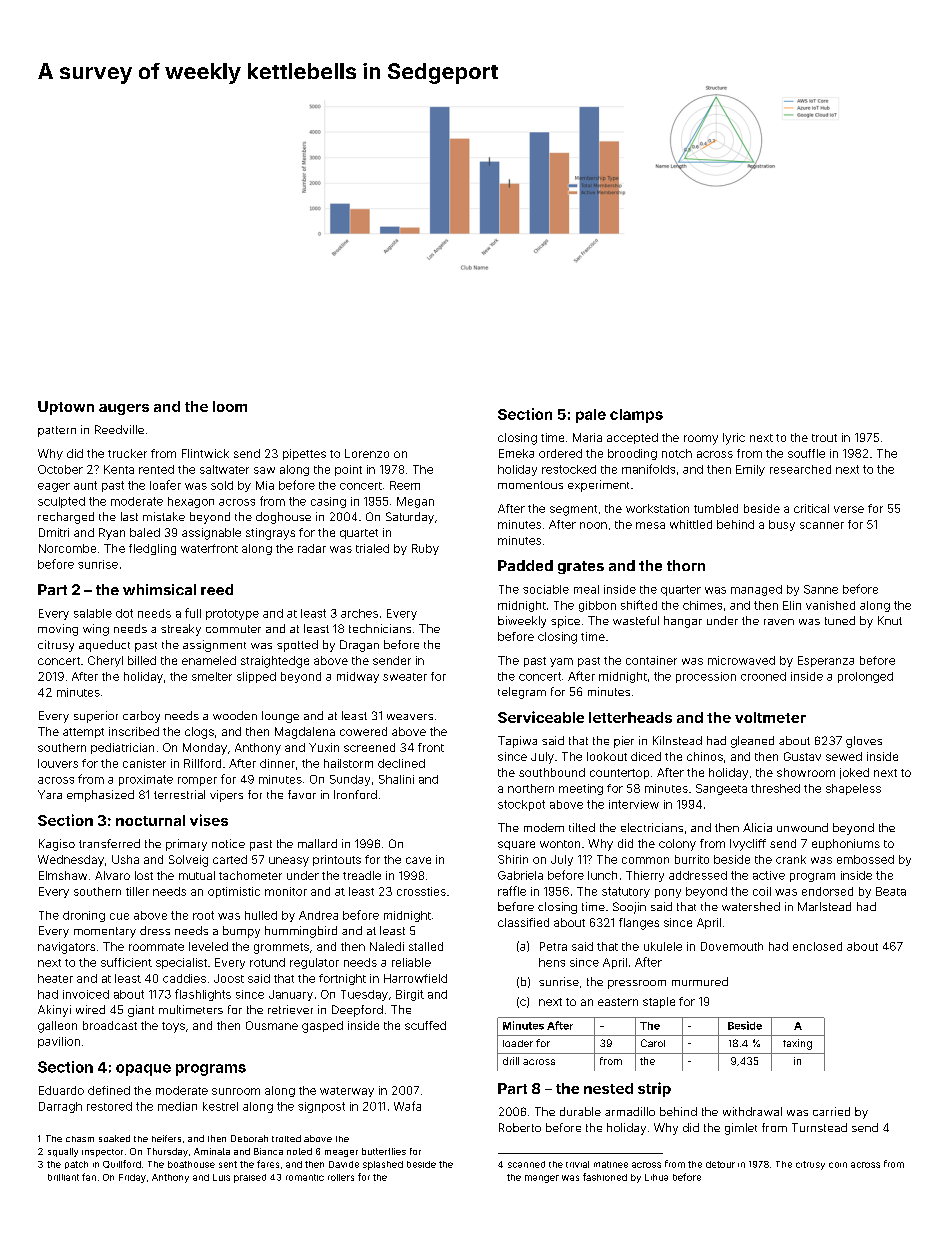  What do you see at coordinates (61, 1090) in the page?
I see `Eduardo` at bounding box center [61, 1090].
